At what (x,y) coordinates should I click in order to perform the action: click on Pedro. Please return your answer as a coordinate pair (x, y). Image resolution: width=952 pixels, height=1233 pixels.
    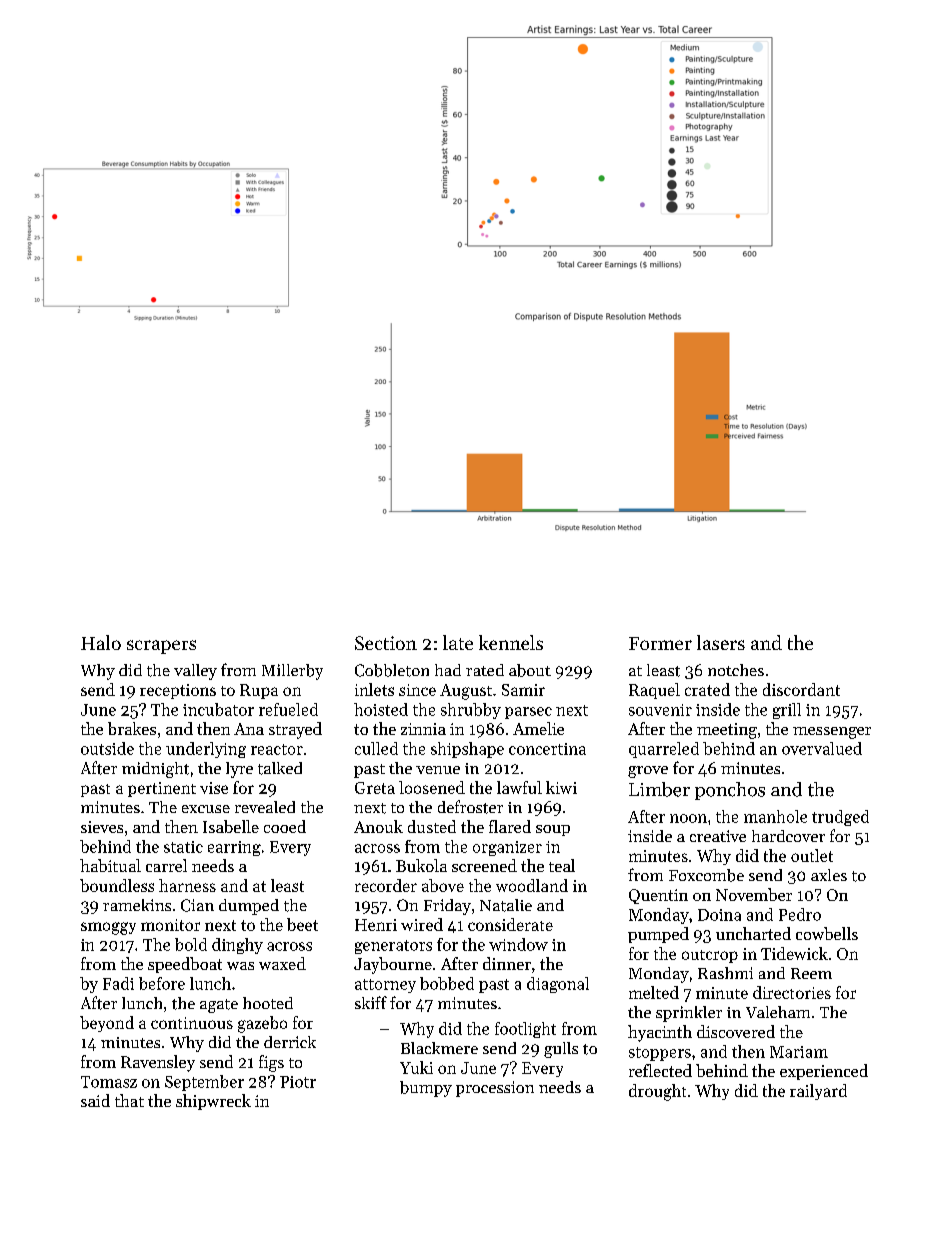
    Looking at the image, I should click on (800, 914).
